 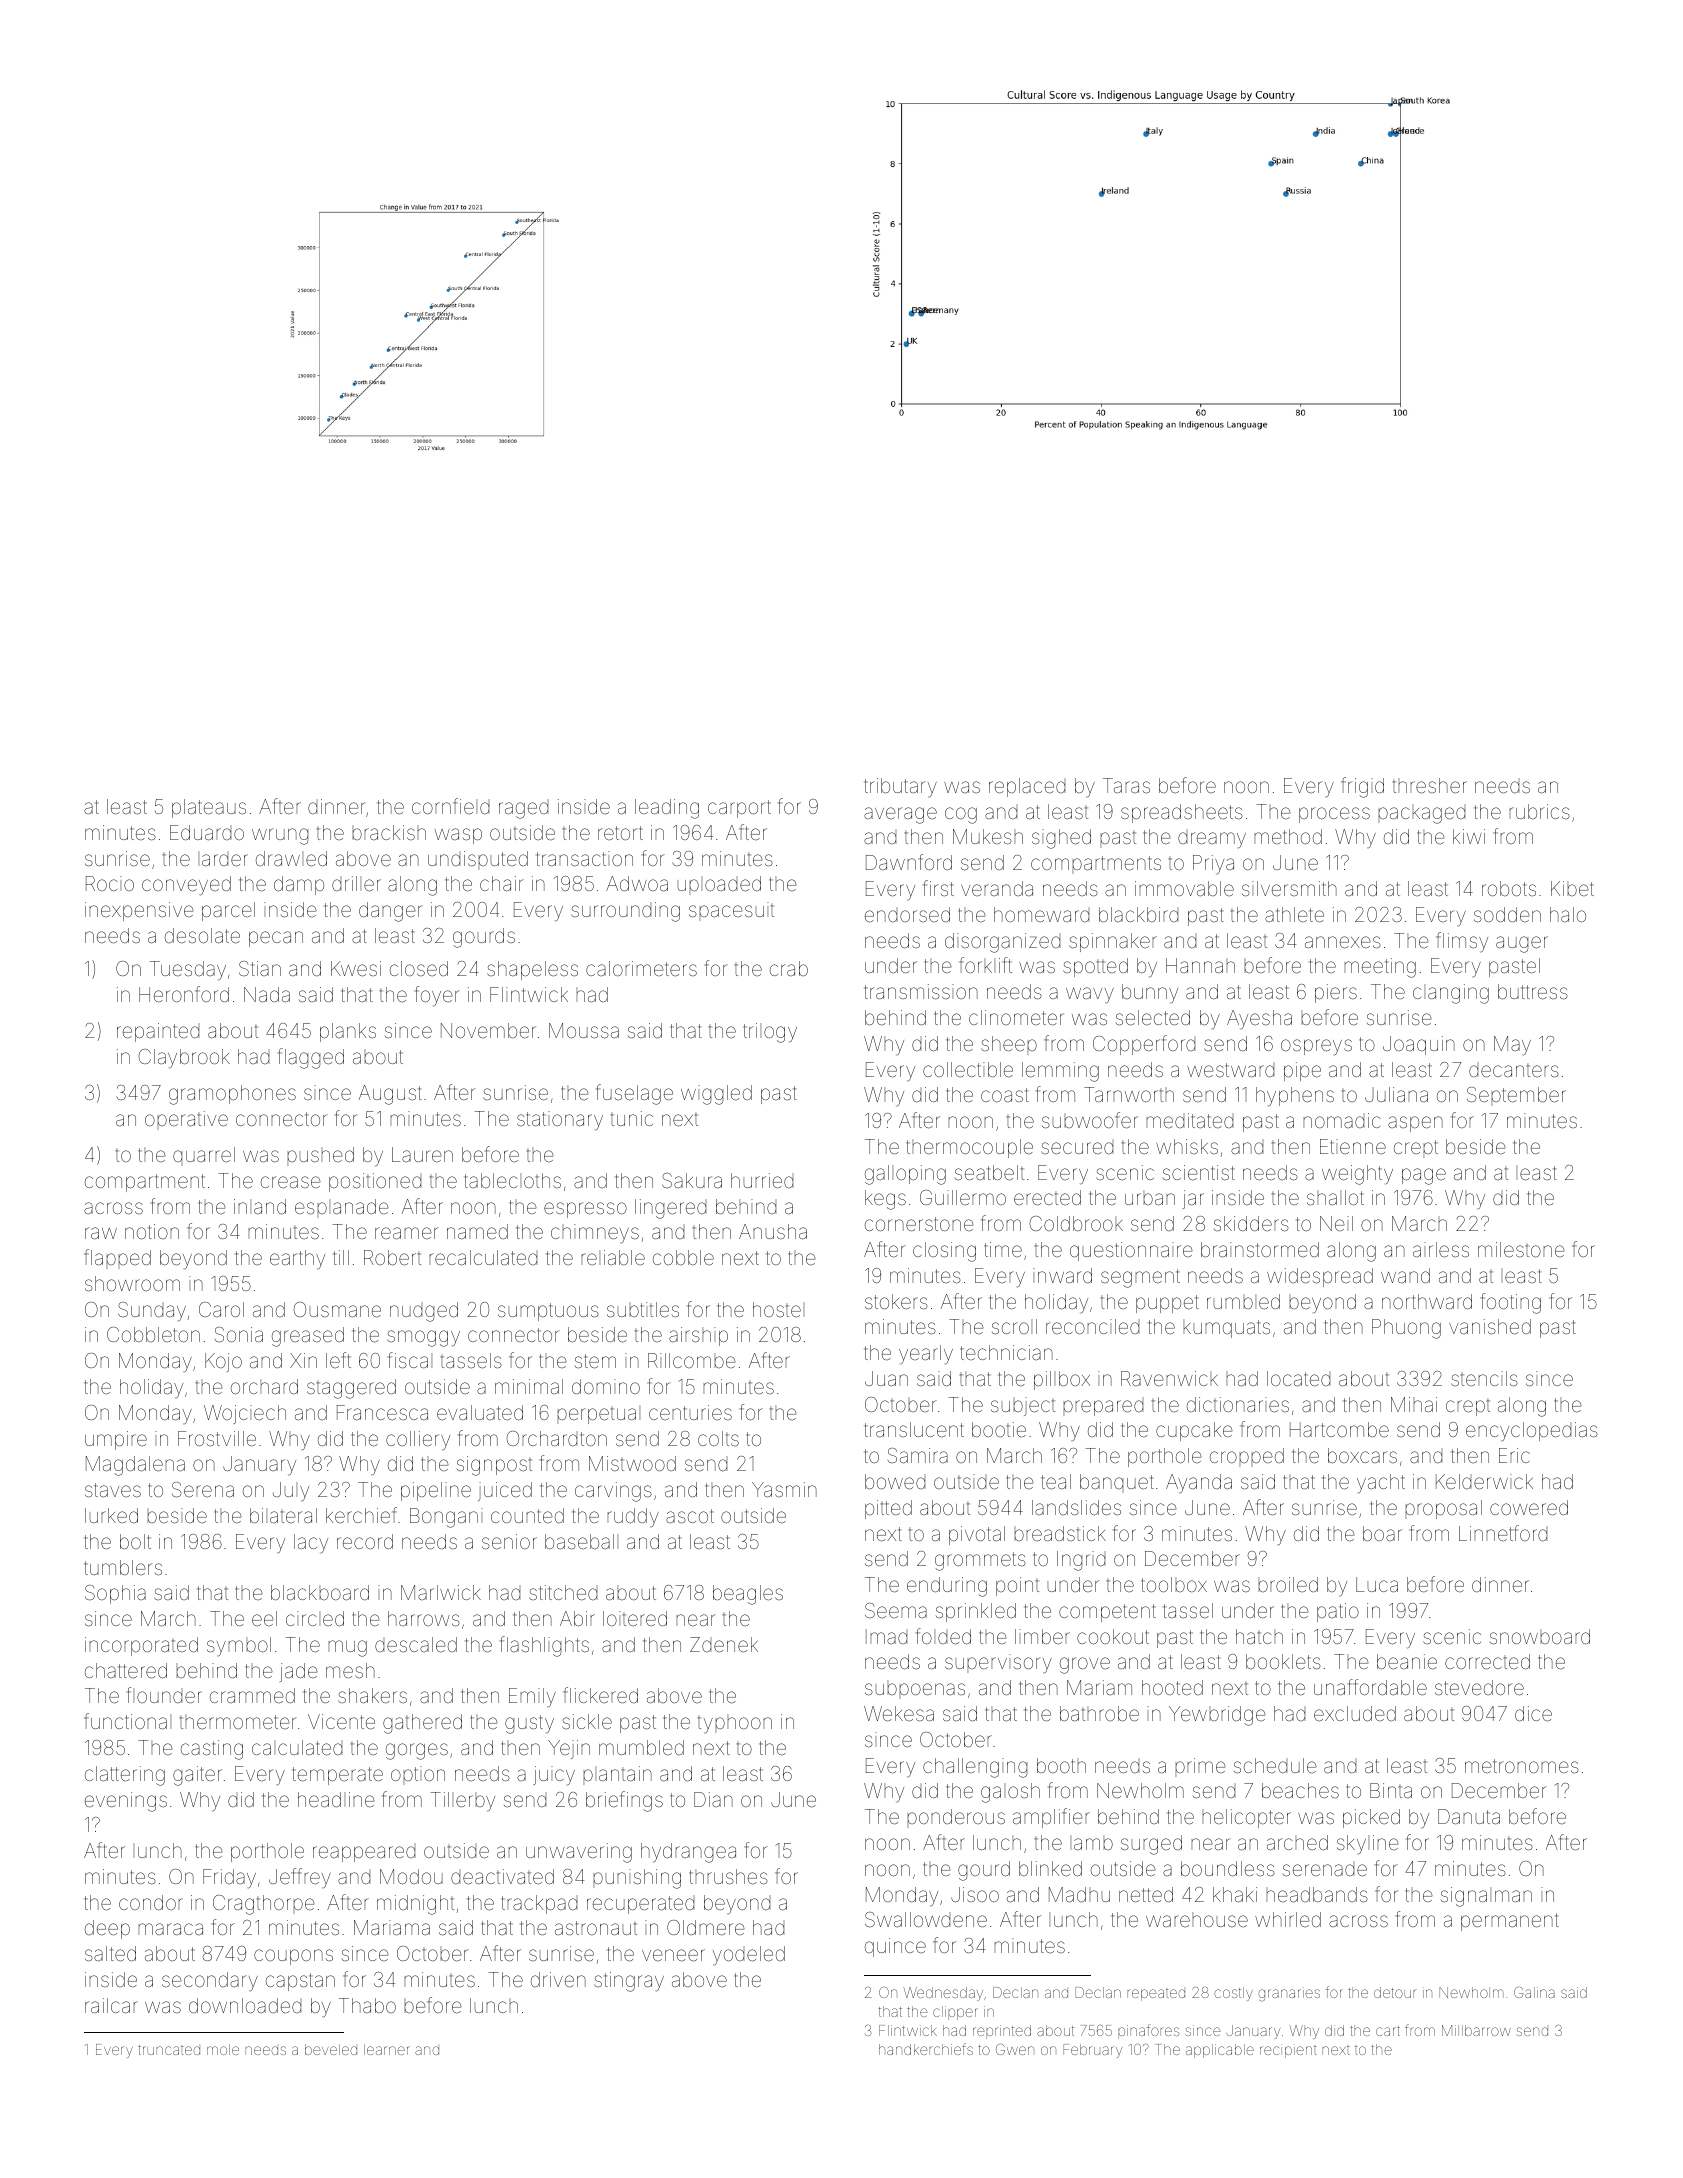 I want to click on beveled, so click(x=331, y=2049).
